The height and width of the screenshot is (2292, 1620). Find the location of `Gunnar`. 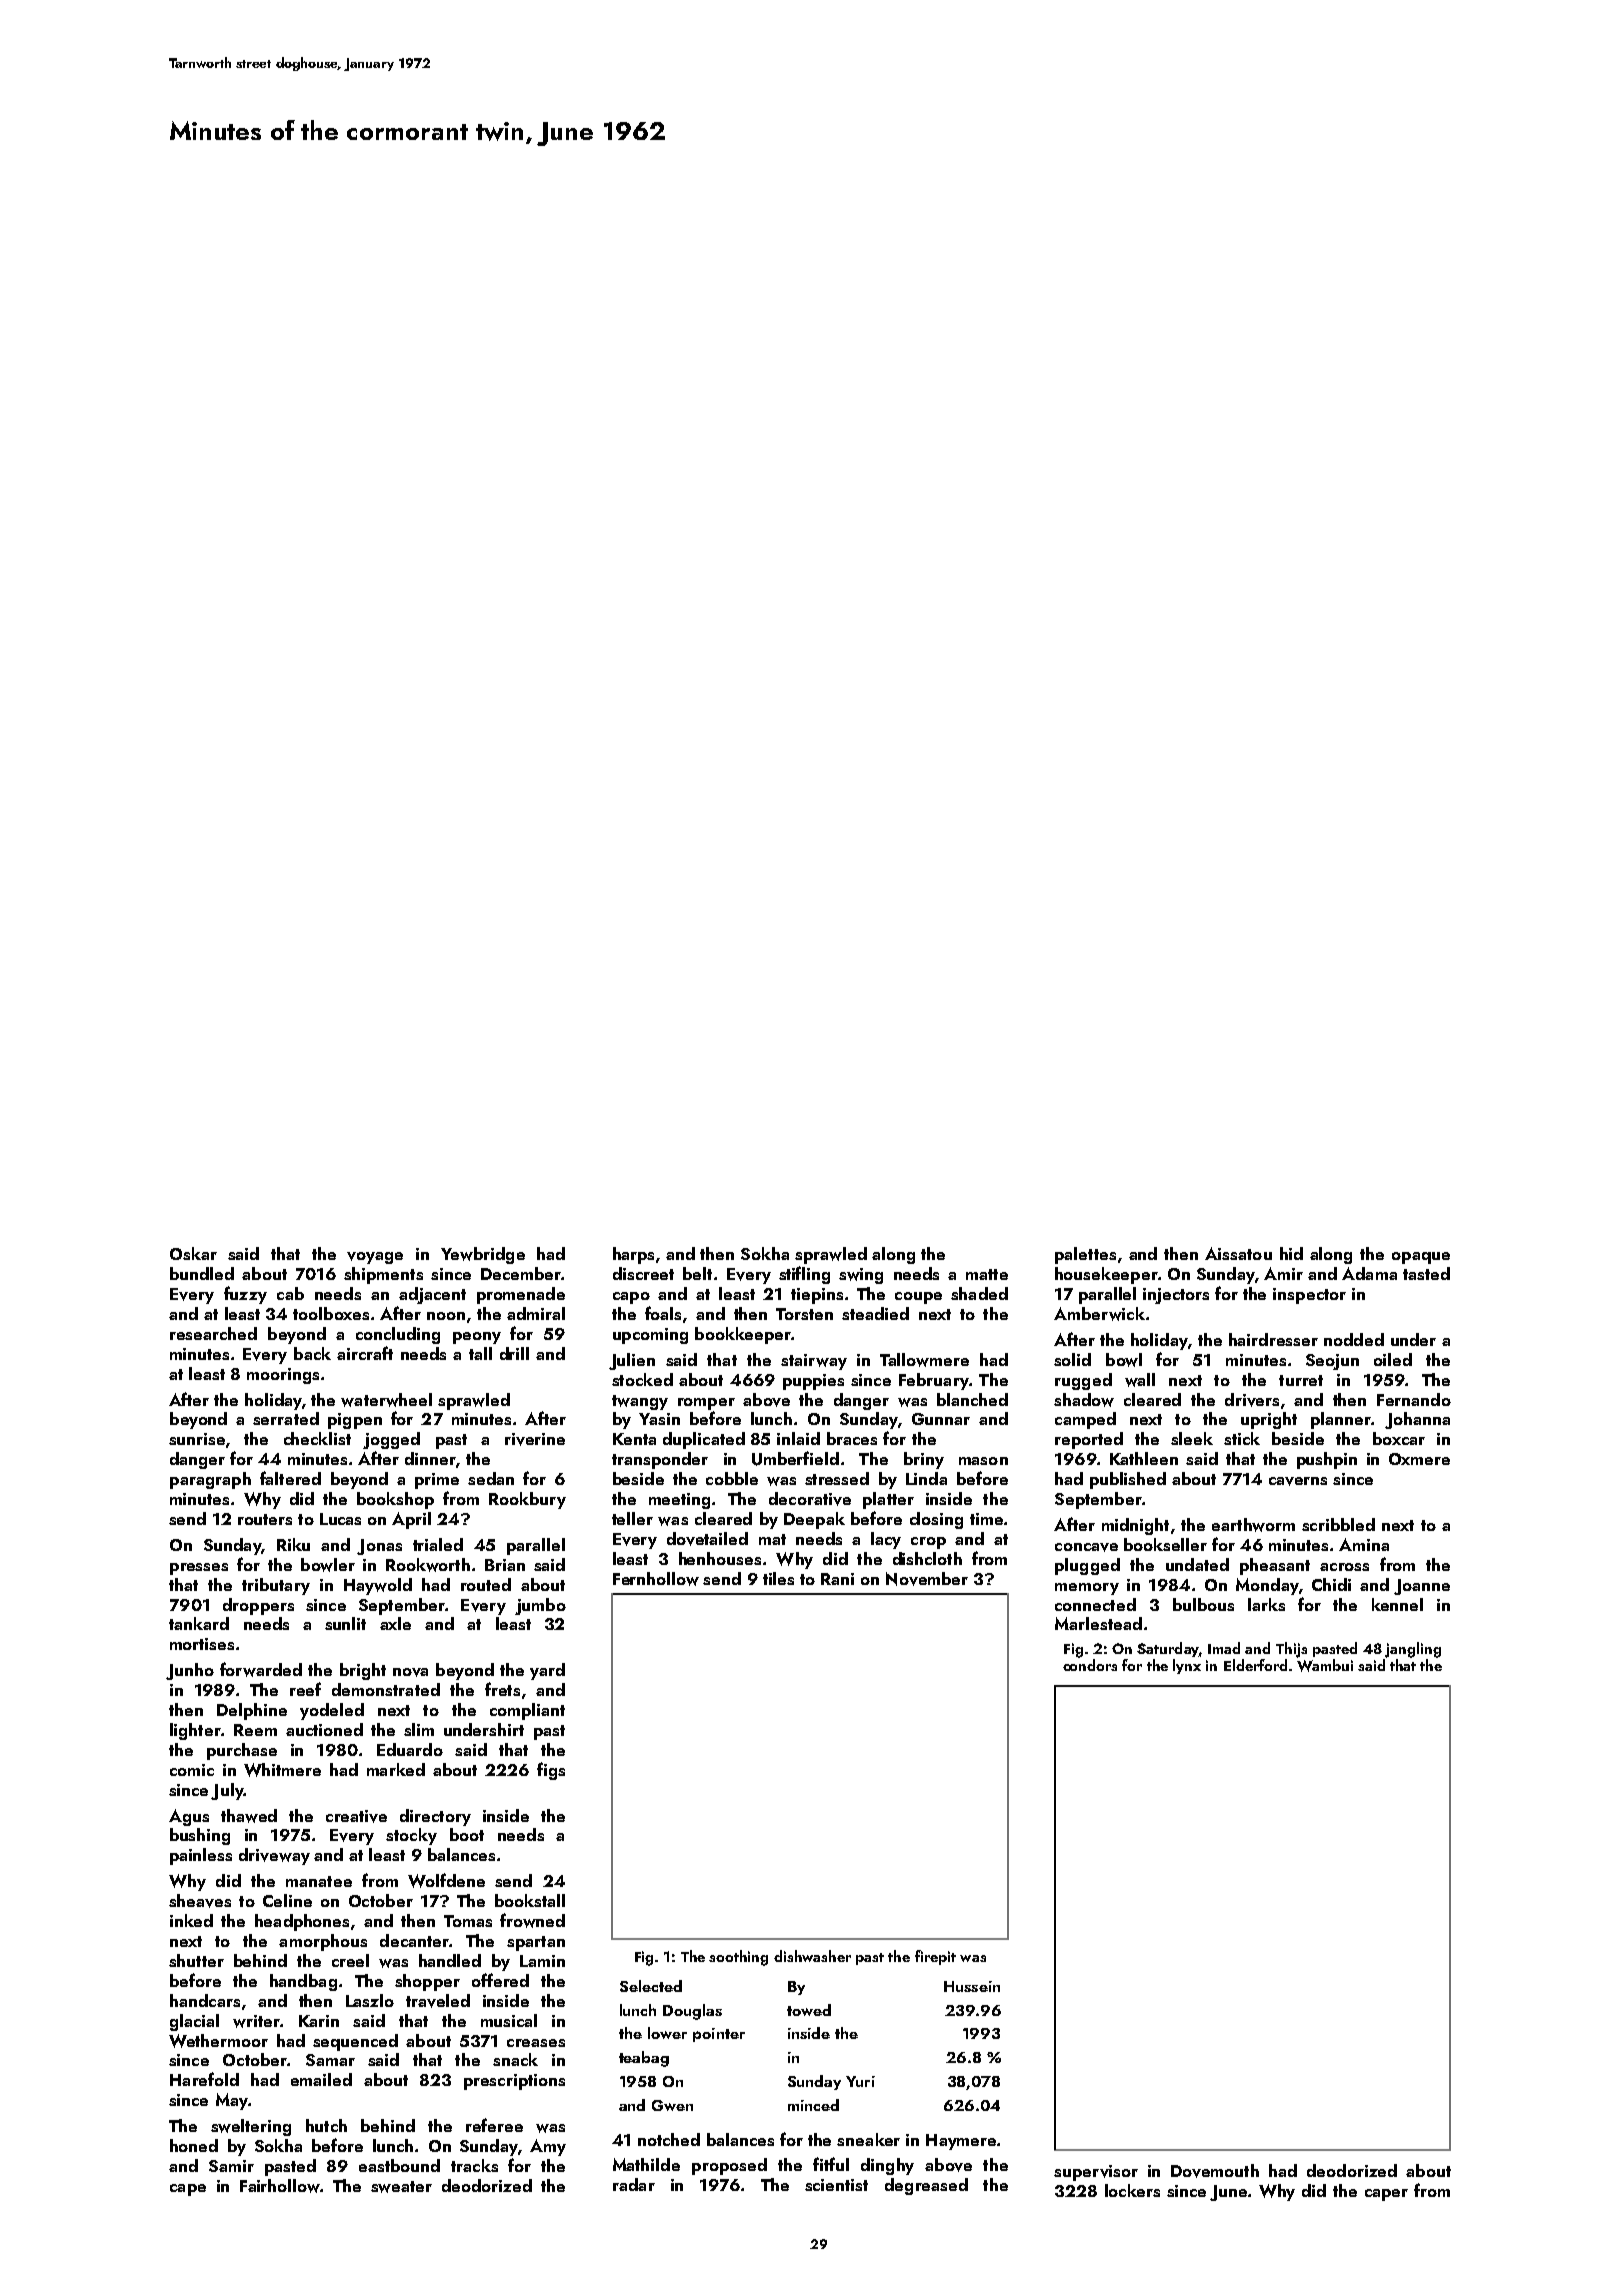

Gunnar is located at coordinates (941, 1419).
